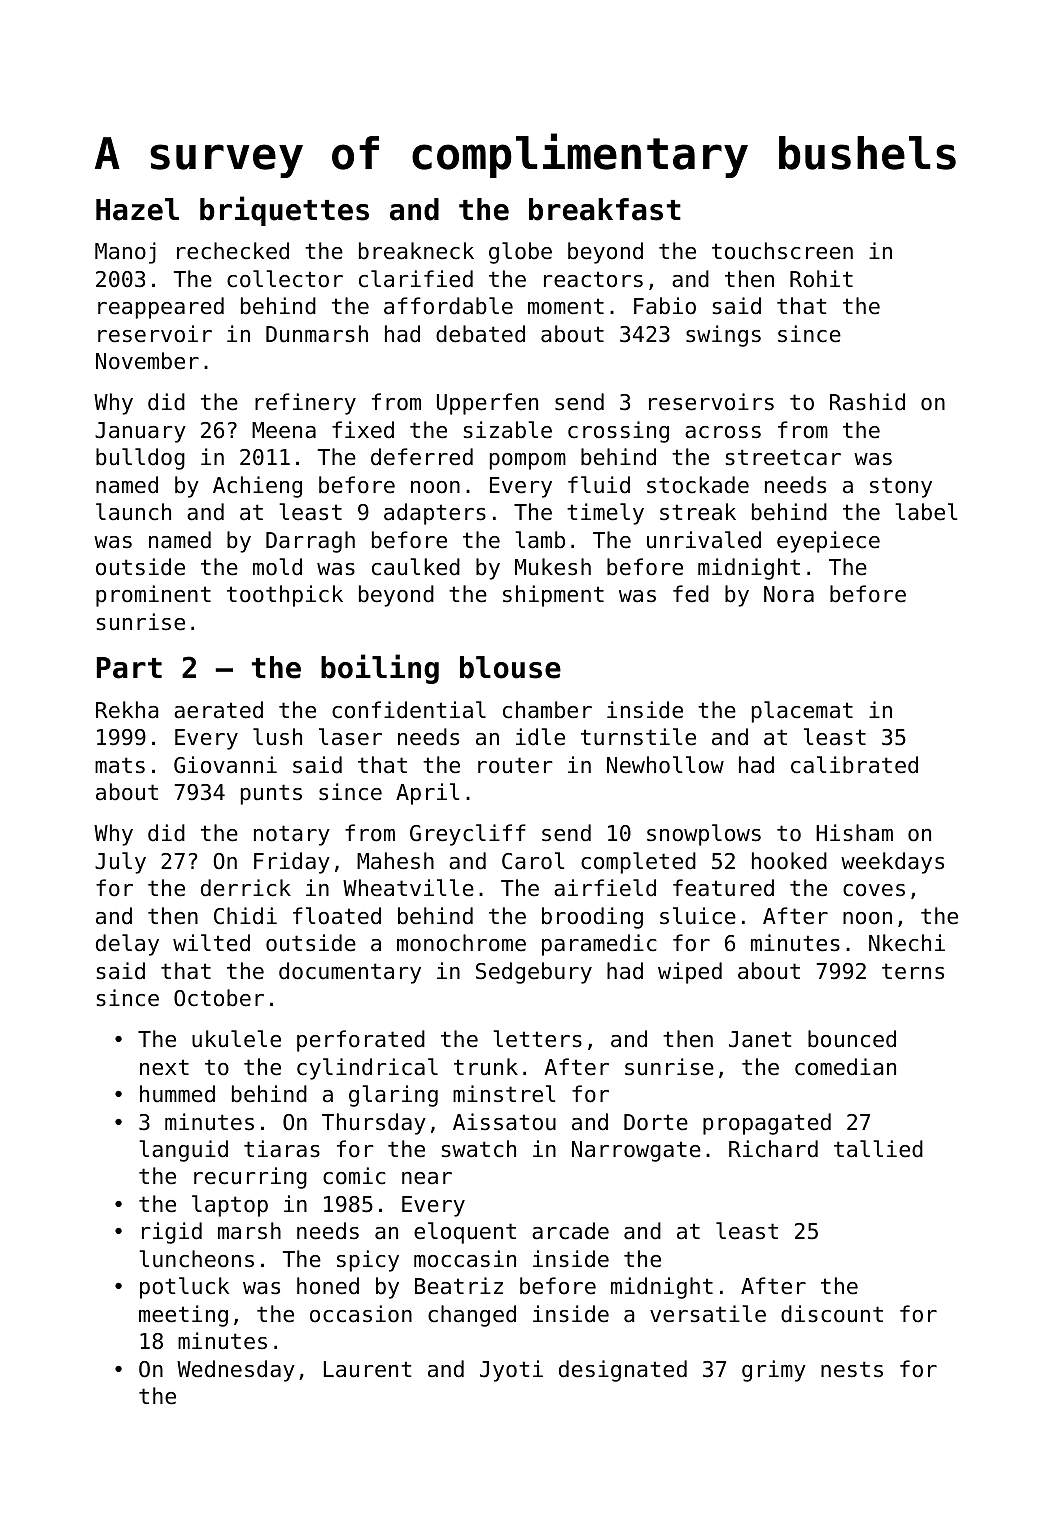 The width and height of the document is (1057, 1532). What do you see at coordinates (183, 1151) in the document?
I see `languid` at bounding box center [183, 1151].
